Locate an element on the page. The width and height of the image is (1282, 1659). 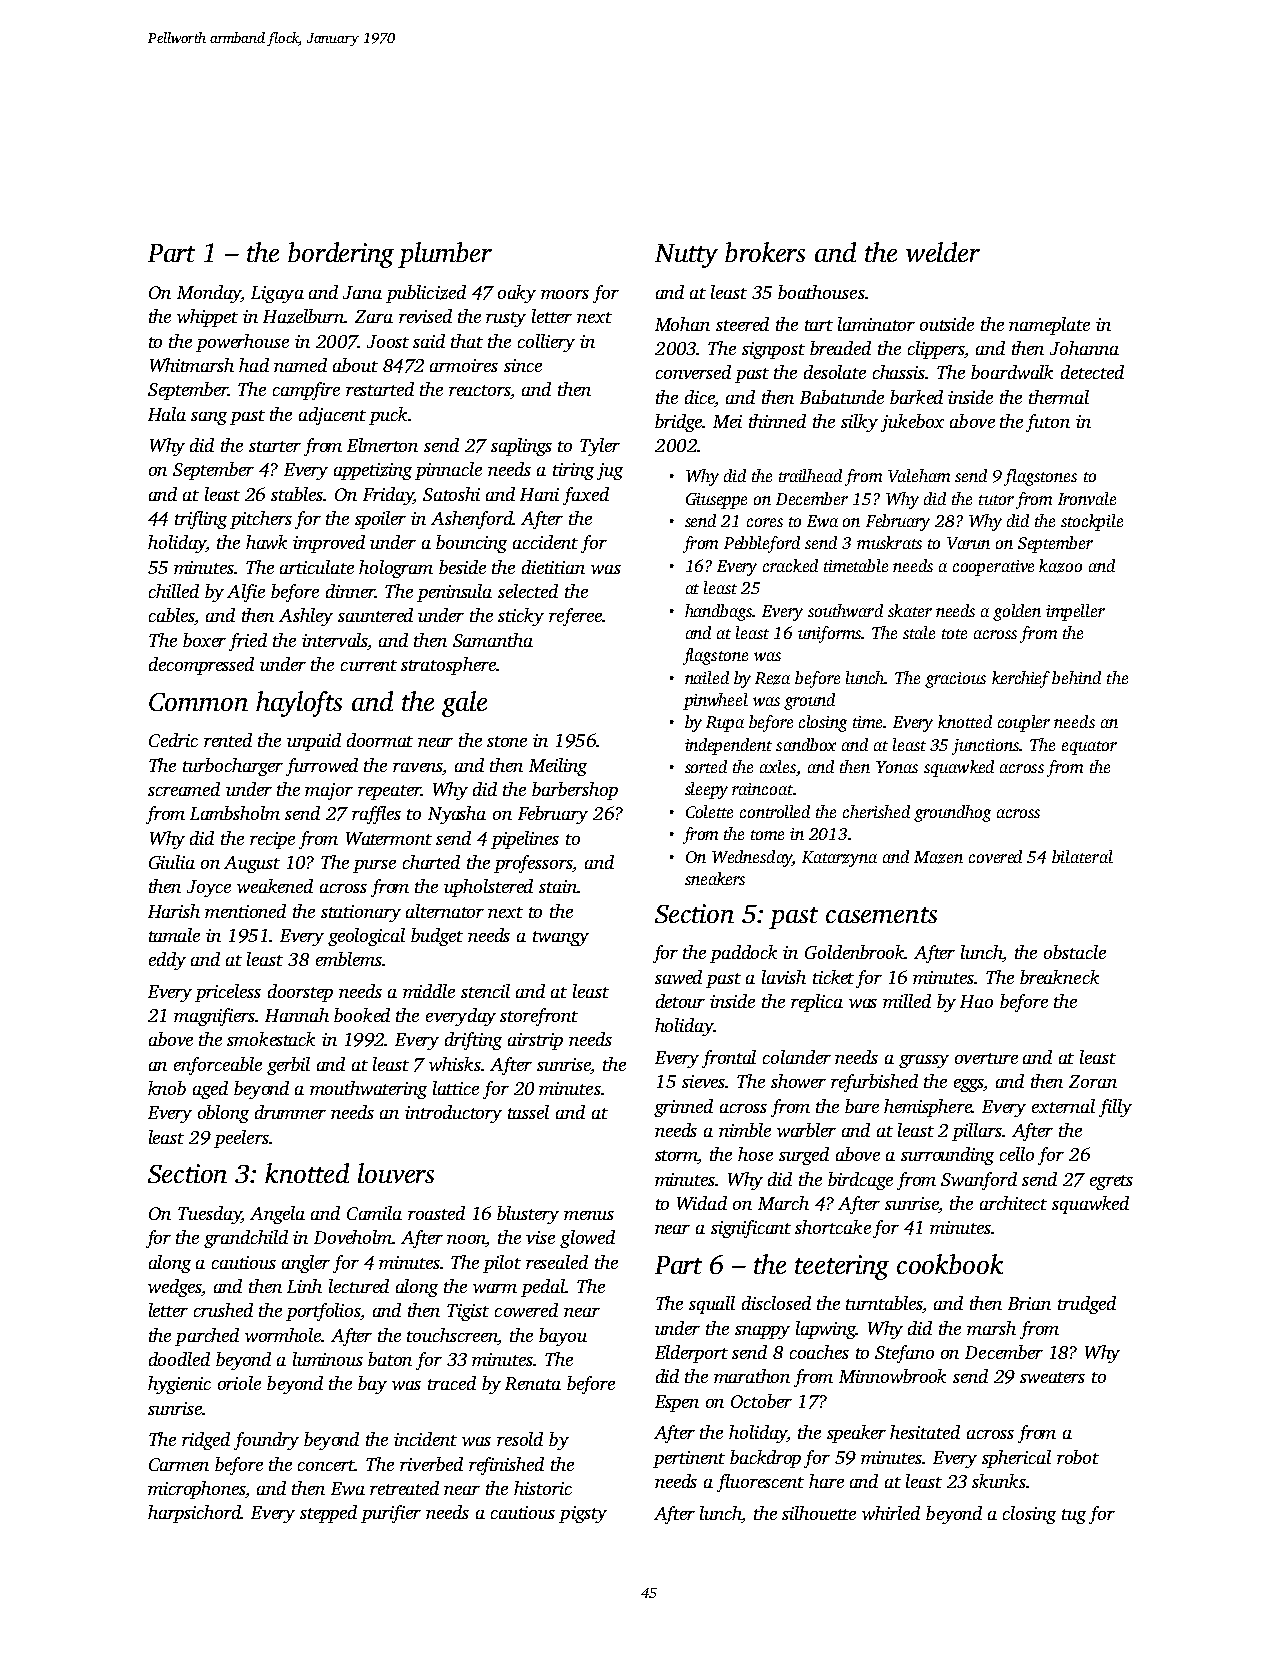
plumber is located at coordinates (445, 255).
